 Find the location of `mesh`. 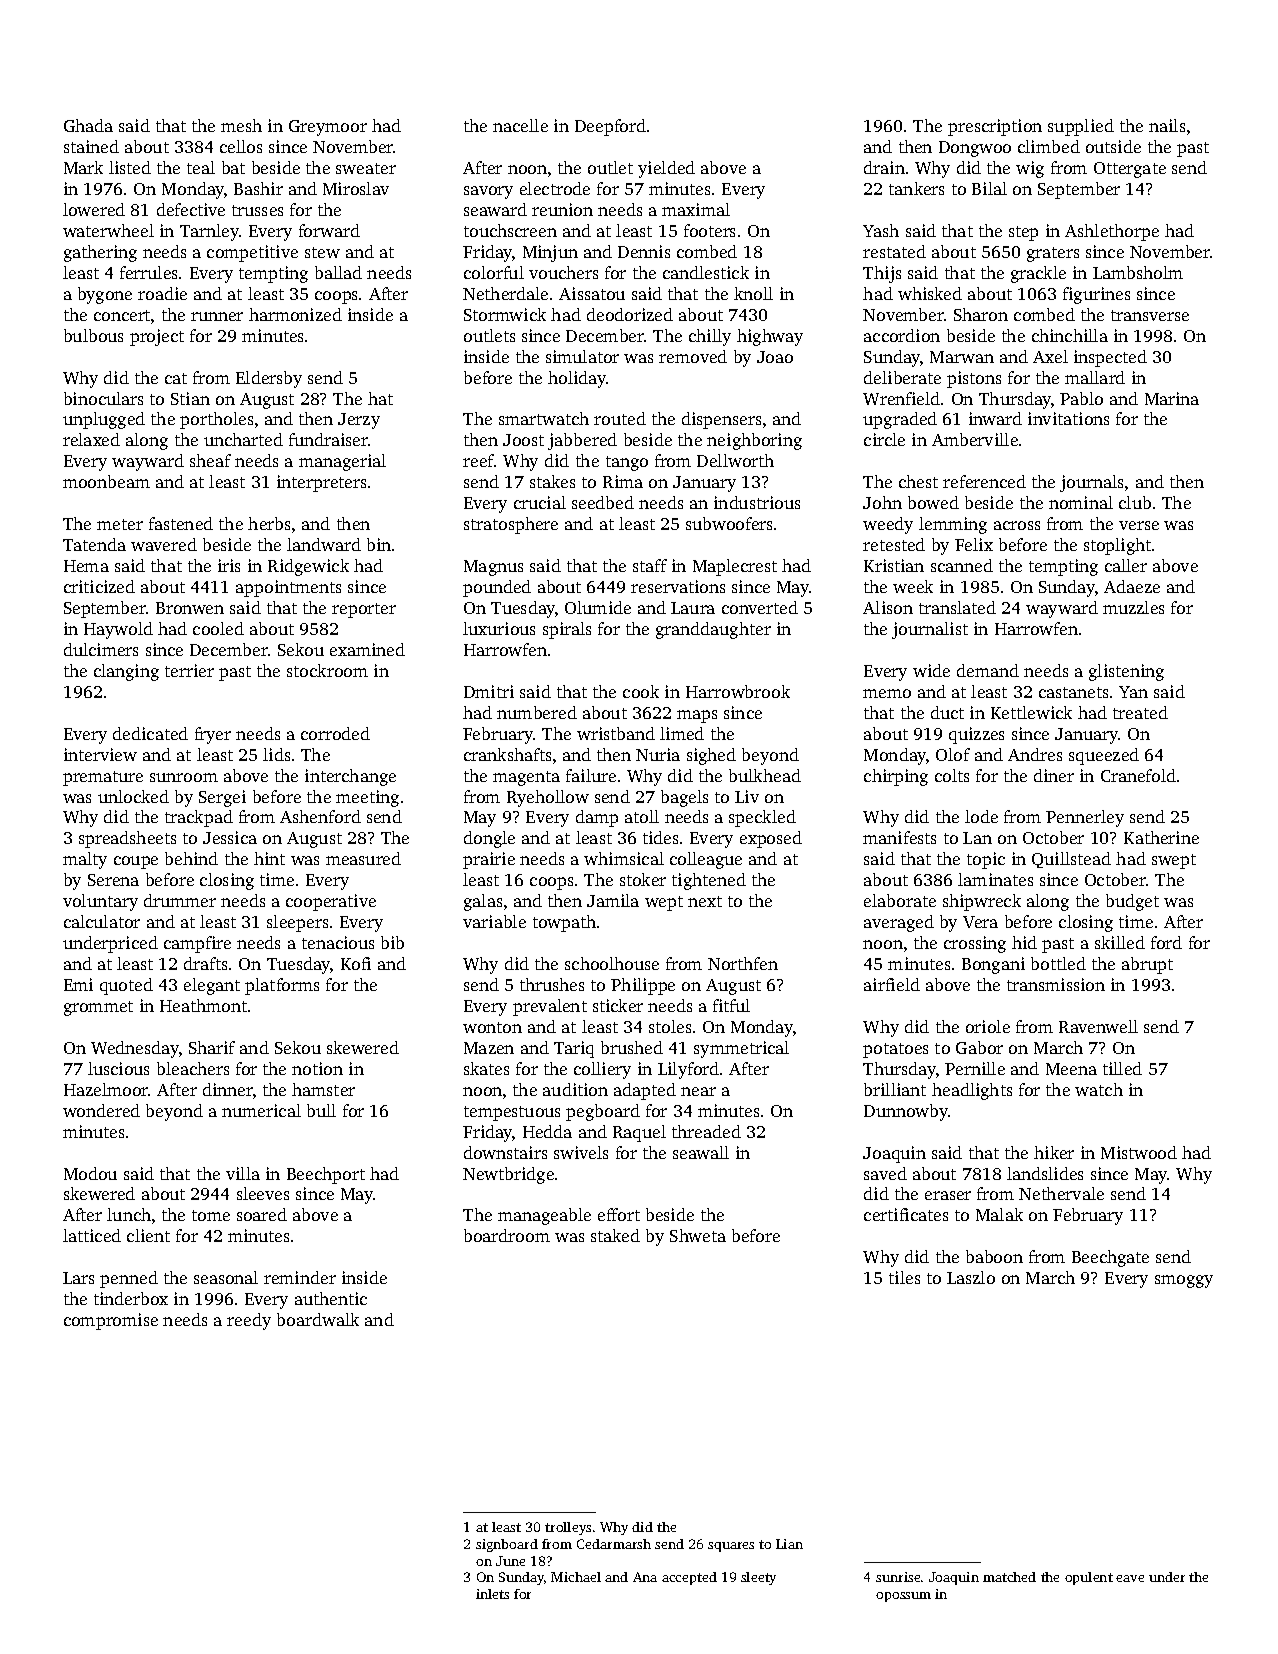

mesh is located at coordinates (241, 125).
